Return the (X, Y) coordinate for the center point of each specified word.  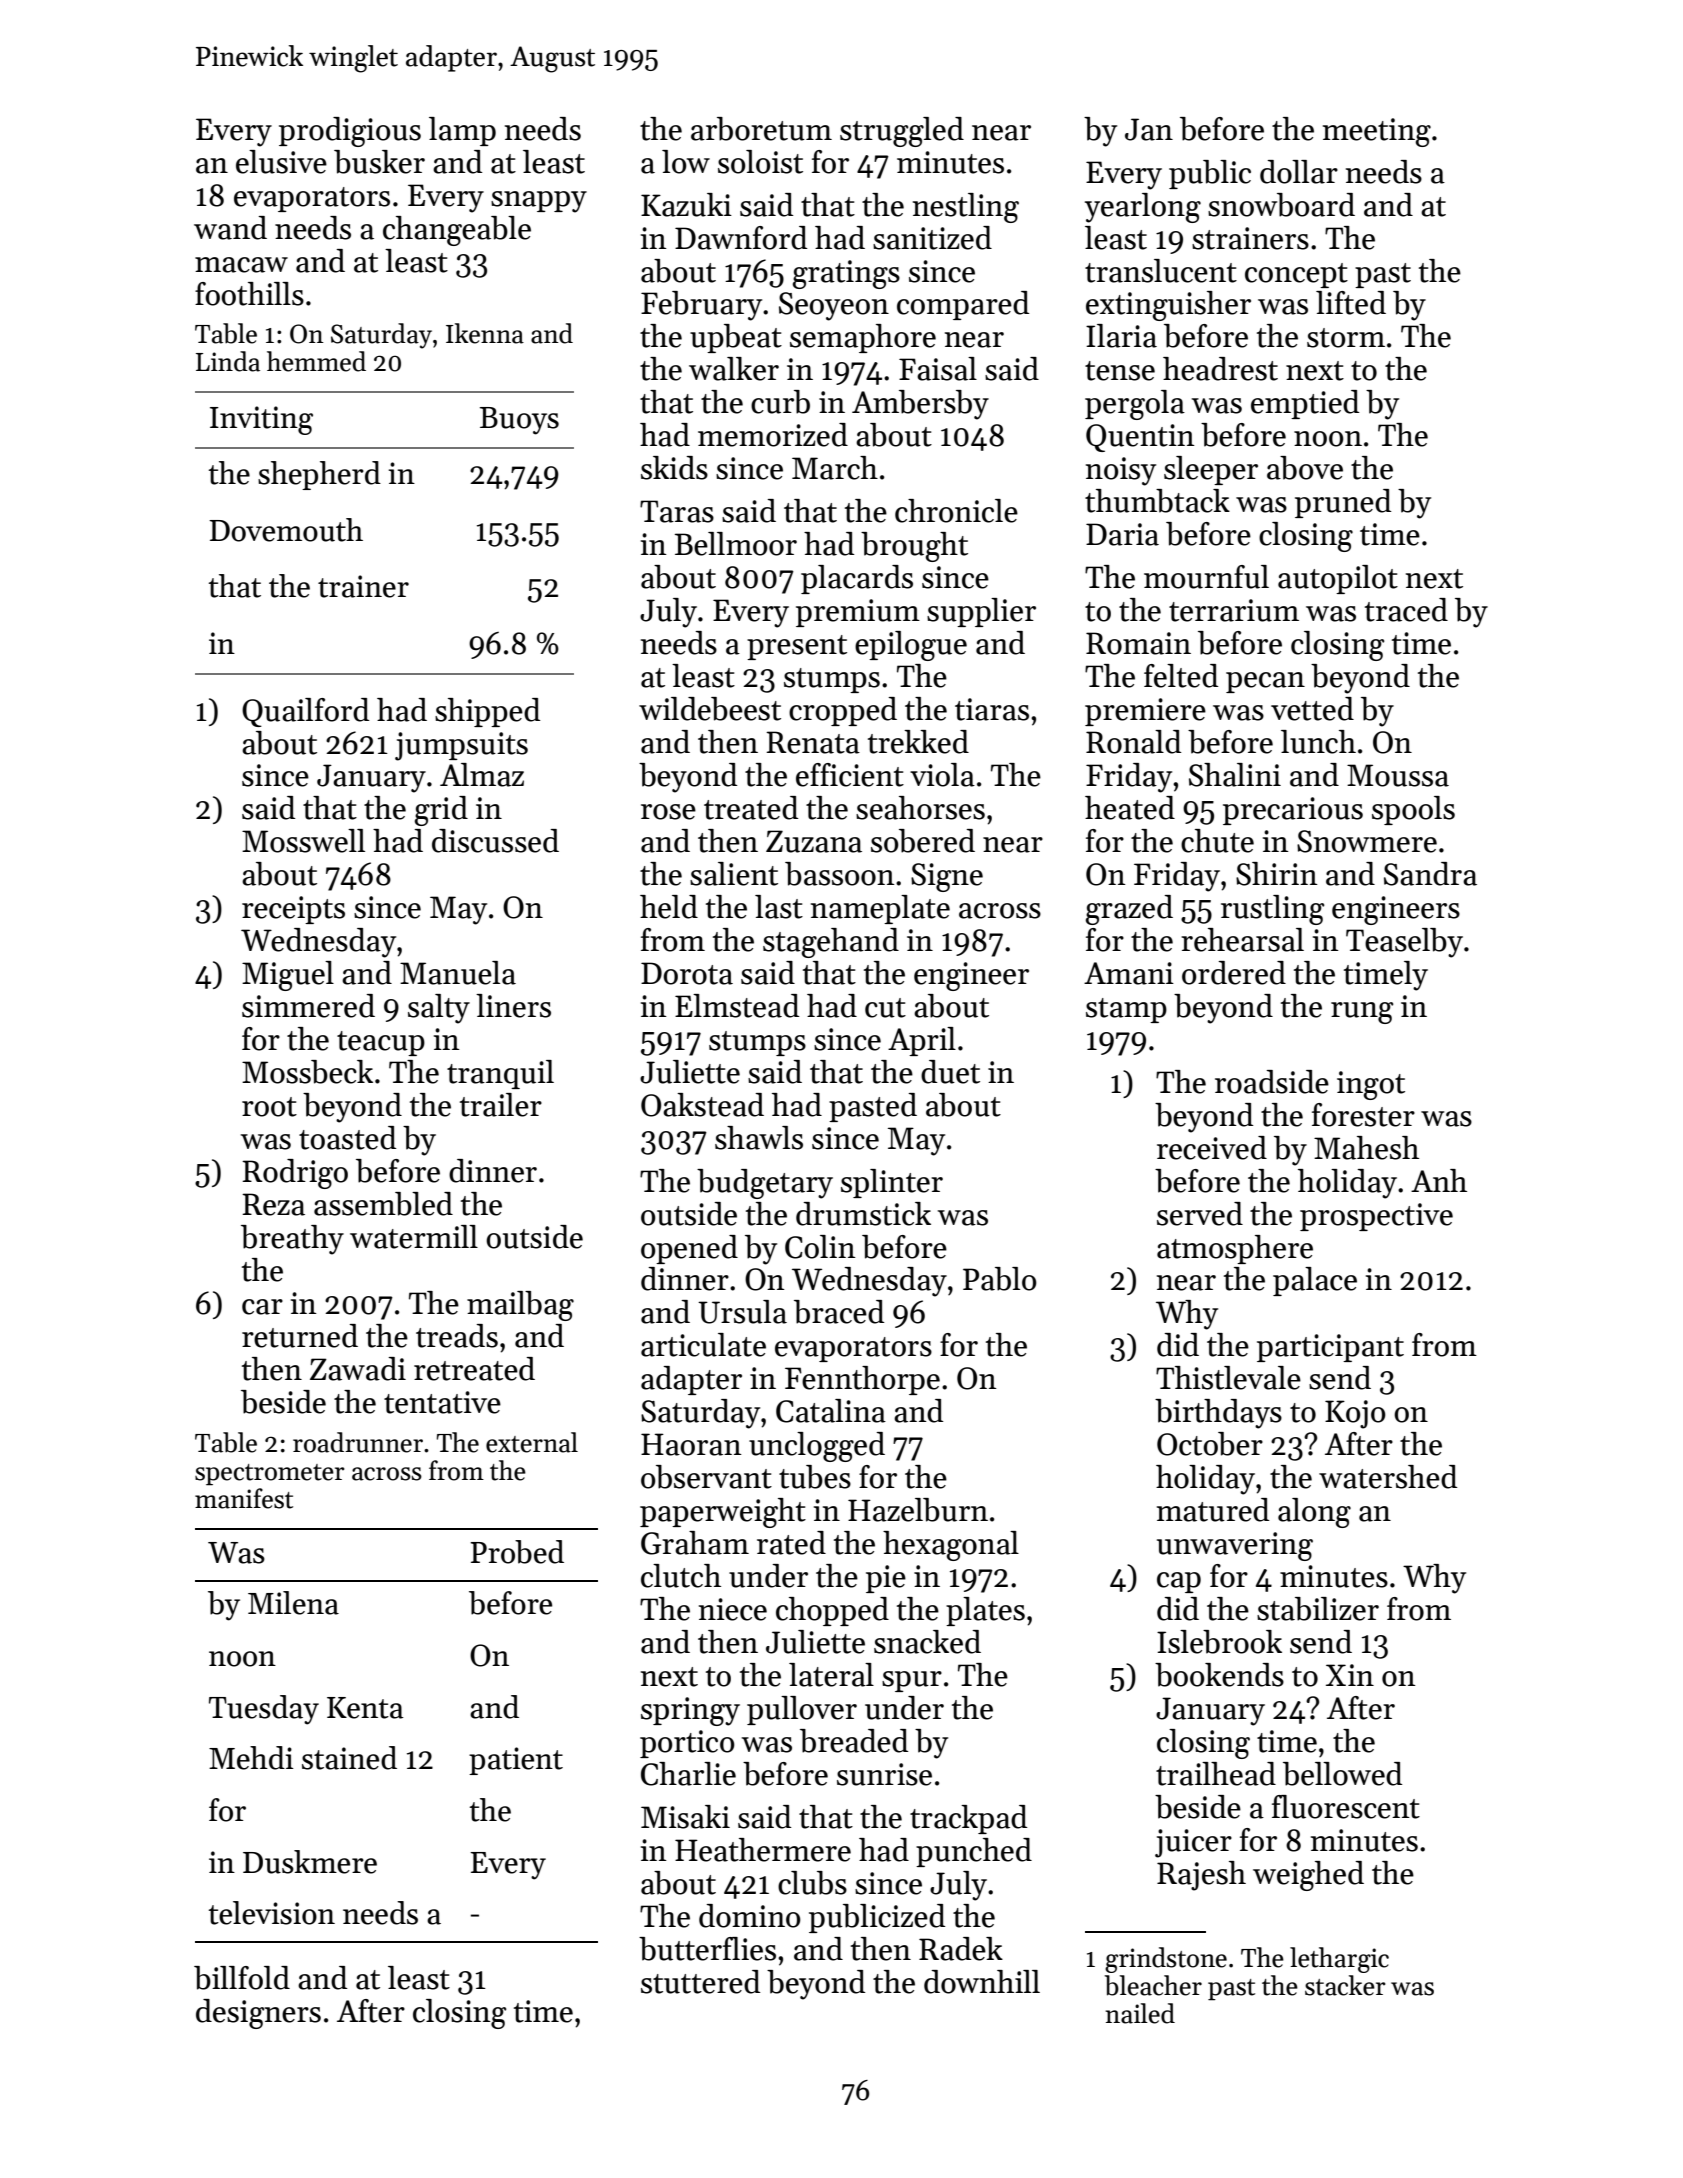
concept (1296, 275)
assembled (383, 1204)
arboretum (761, 129)
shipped (487, 712)
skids (674, 468)
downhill (982, 1982)
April (922, 1041)
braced (839, 1312)
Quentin (1140, 438)
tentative (442, 1402)
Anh (1439, 1180)
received (1212, 1148)
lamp (462, 131)
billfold (242, 1978)
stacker (1345, 1985)
